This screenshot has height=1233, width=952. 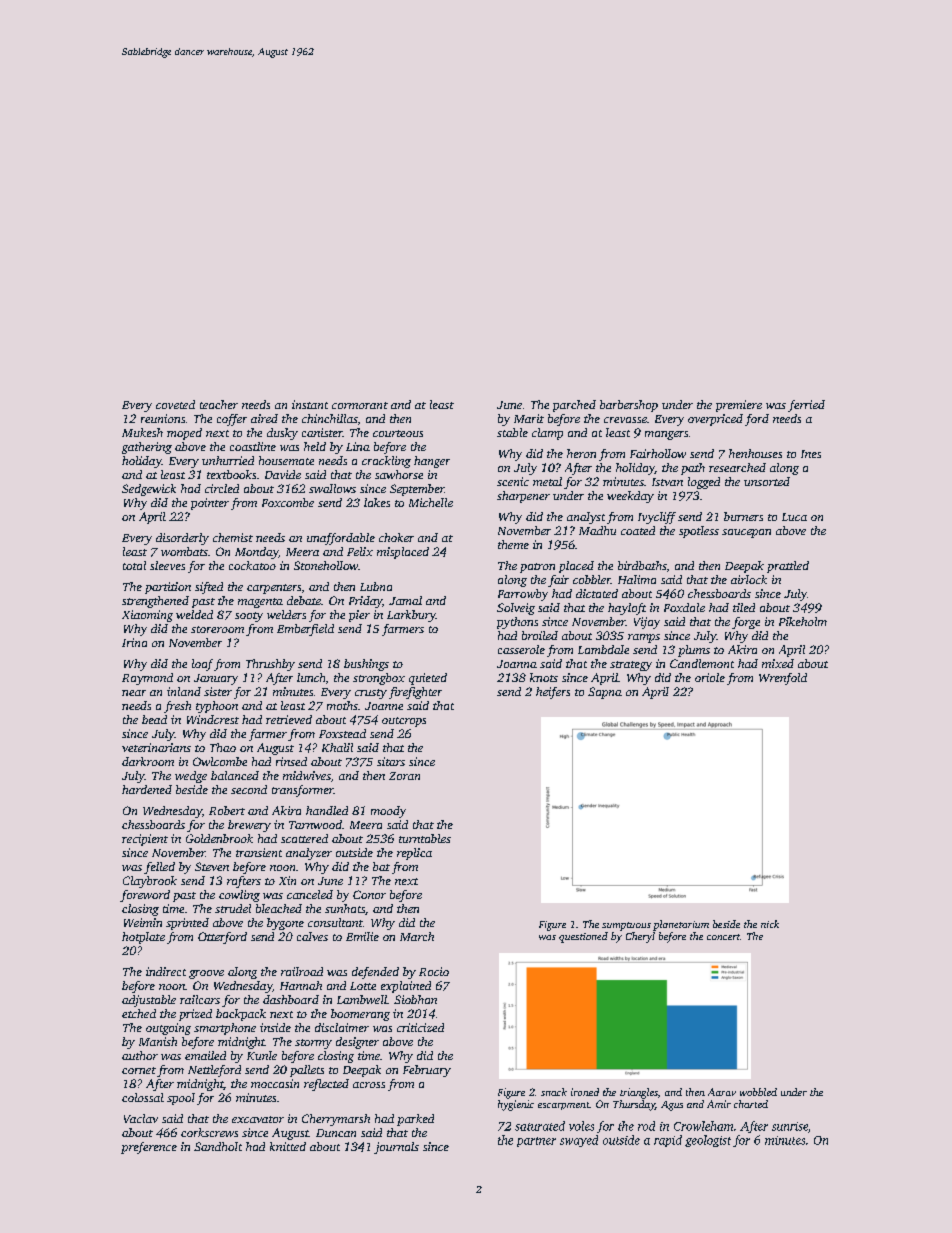 I want to click on recipient, so click(x=145, y=840).
